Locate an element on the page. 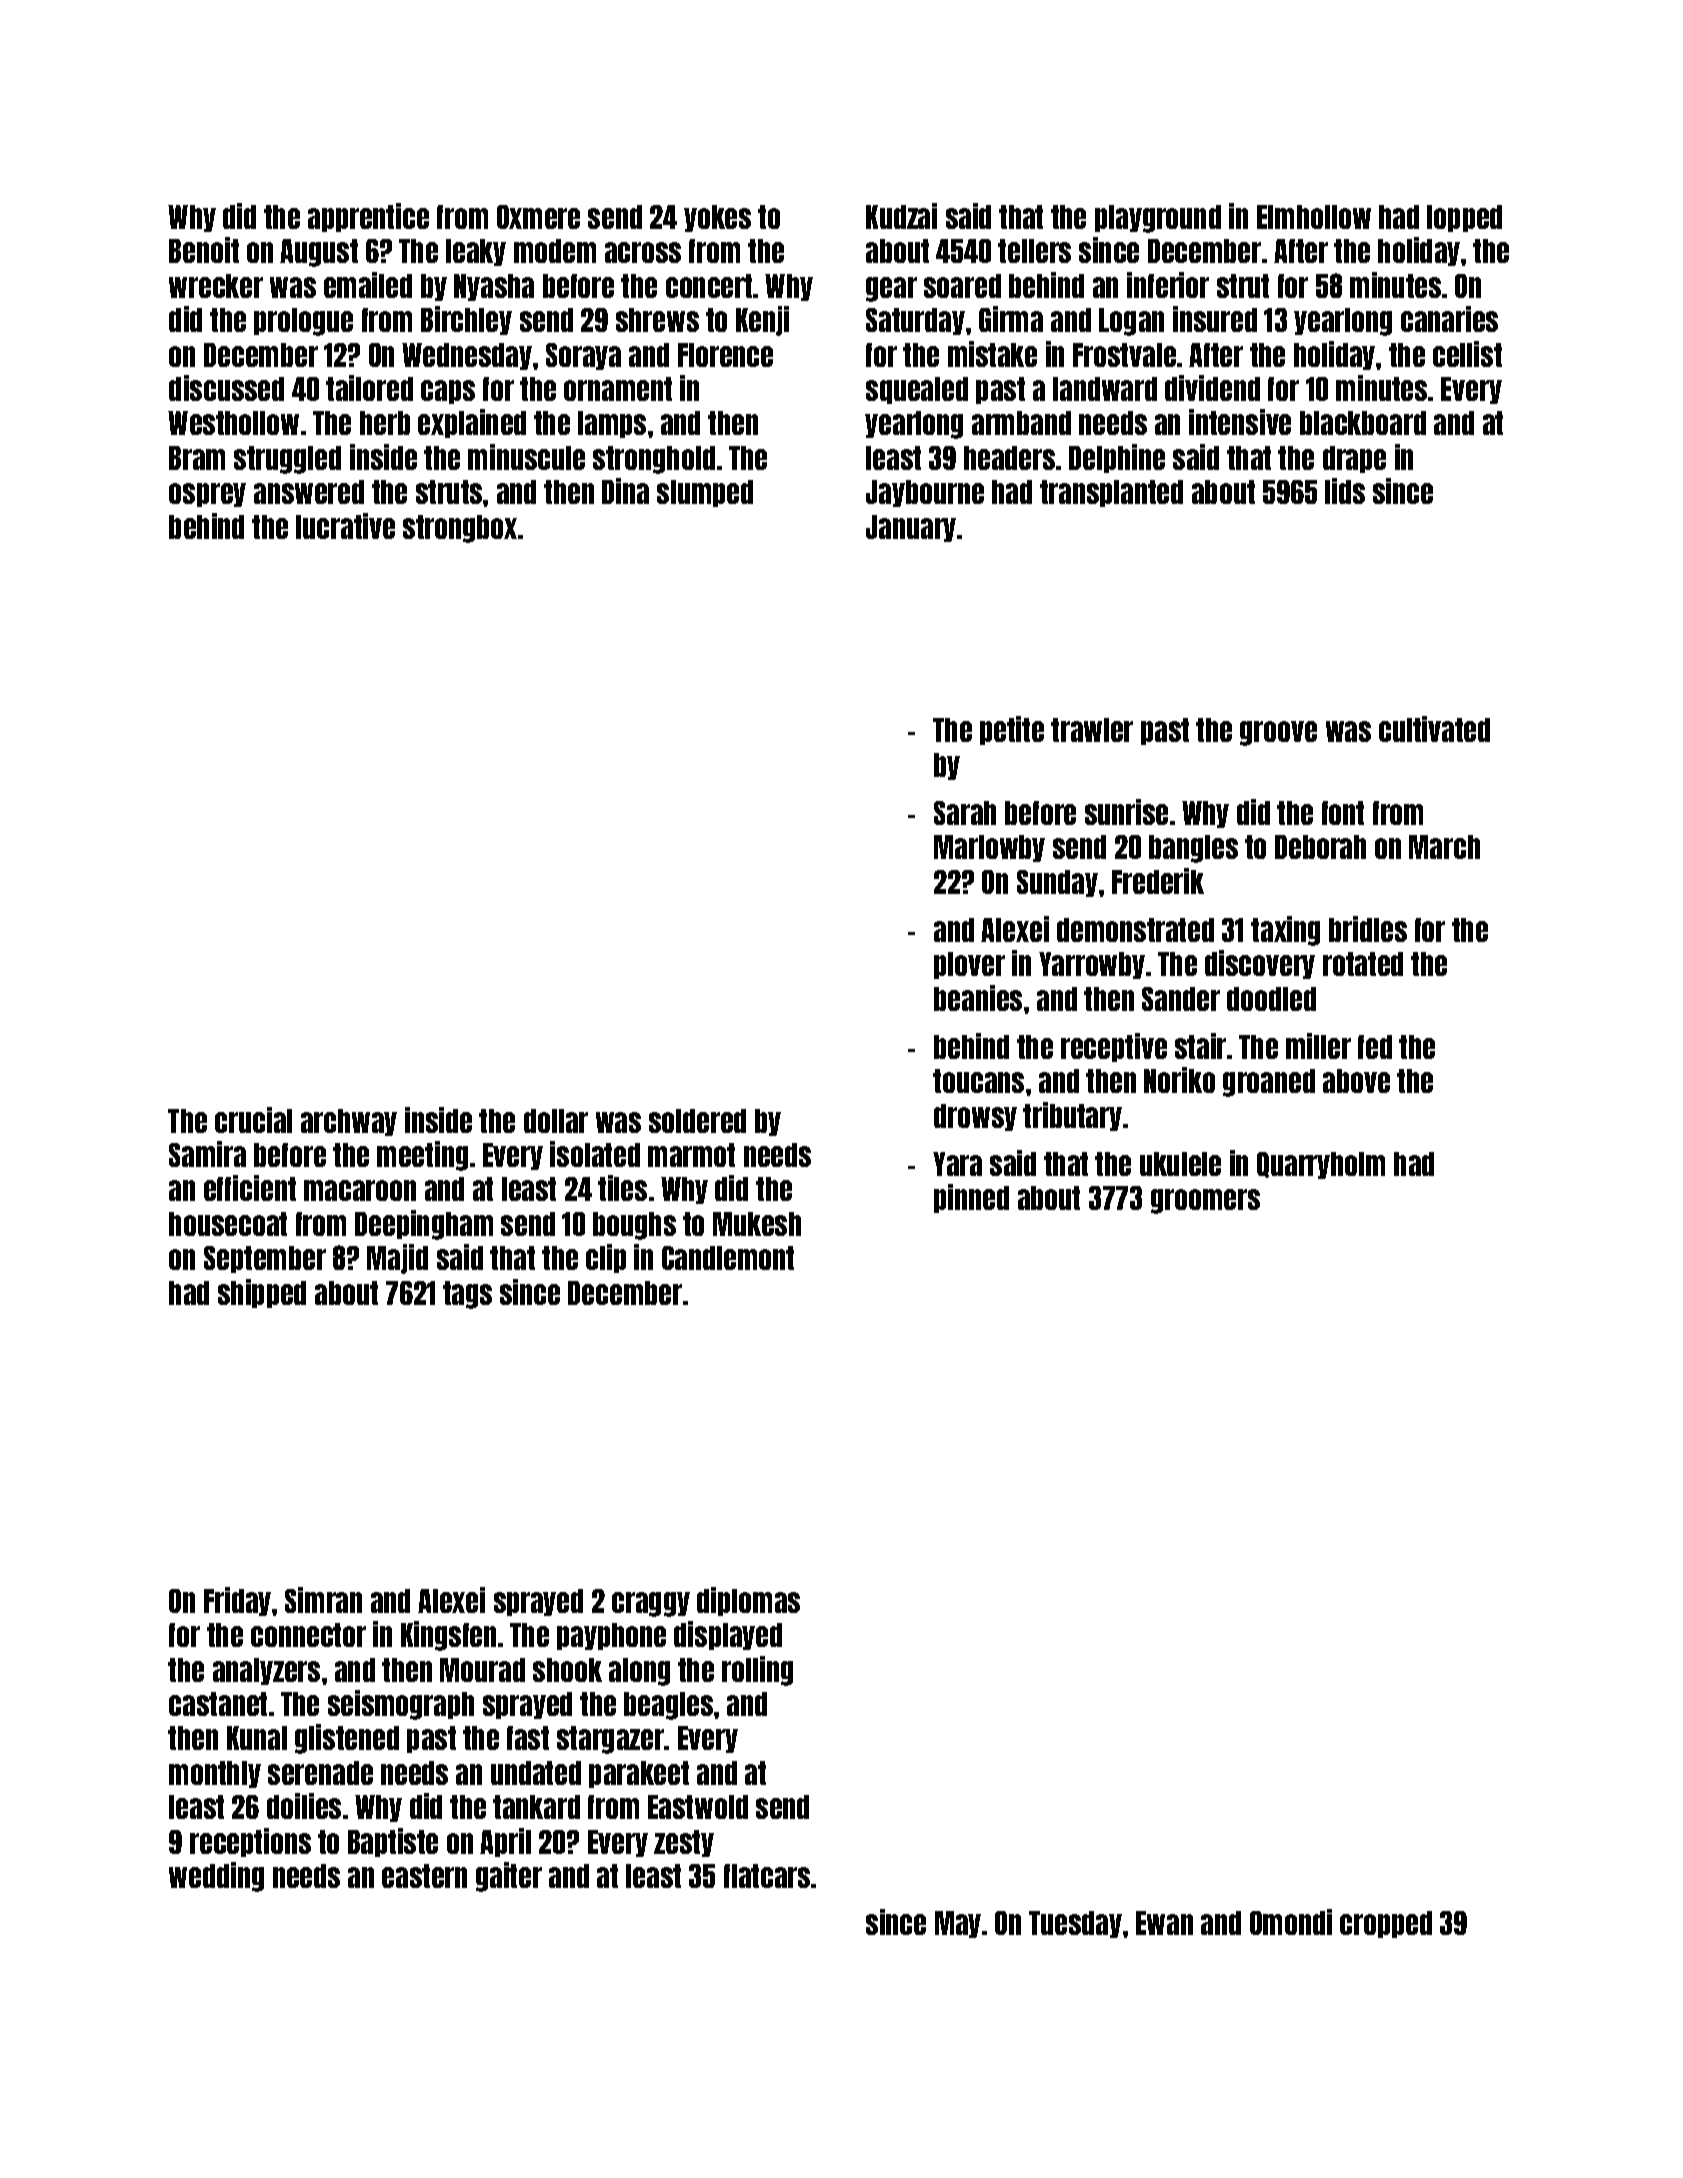 The width and height of the image is (1683, 2178). Sarah is located at coordinates (965, 813).
